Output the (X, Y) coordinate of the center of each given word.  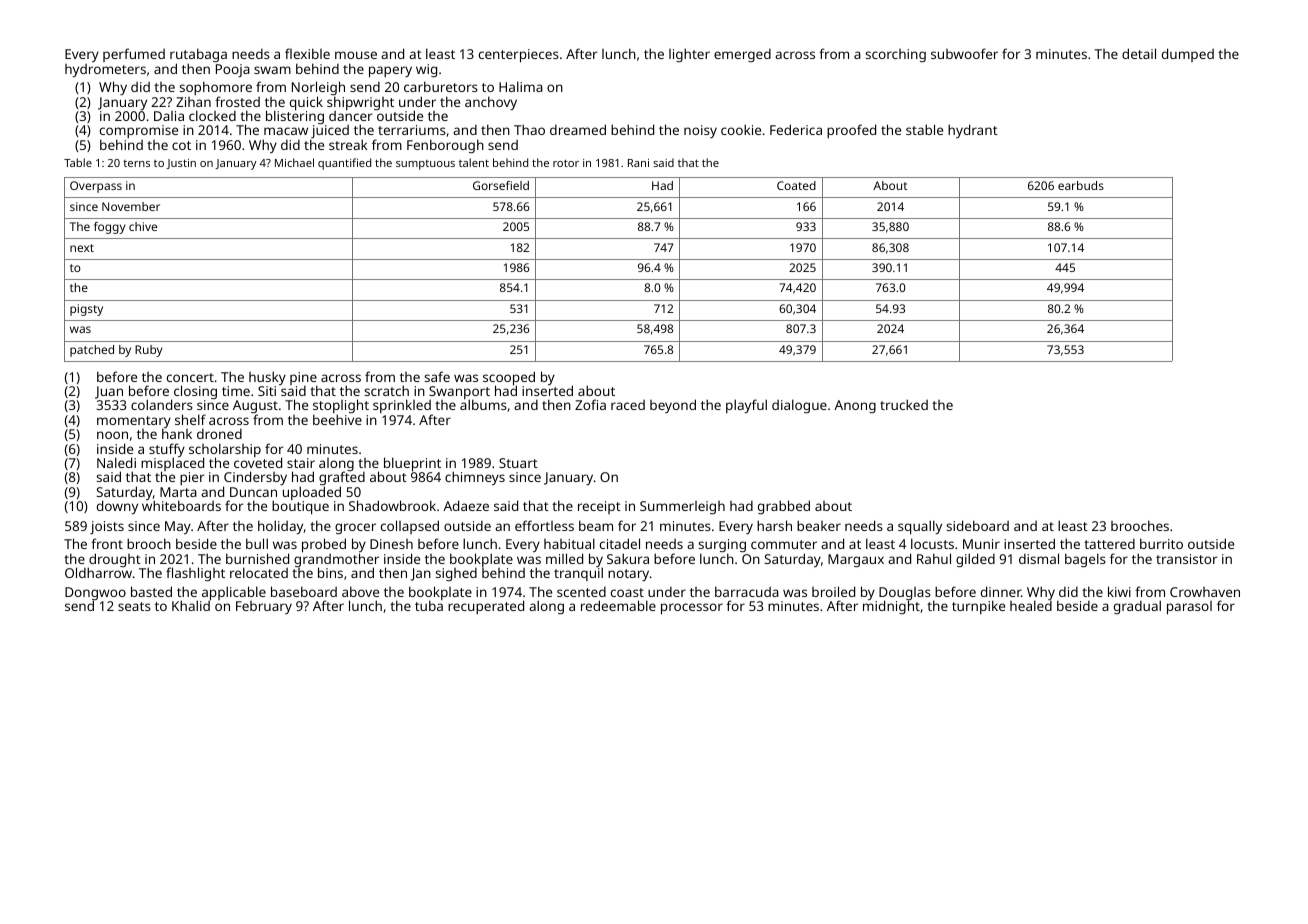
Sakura (628, 558)
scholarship (225, 450)
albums (483, 405)
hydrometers (105, 70)
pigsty (86, 310)
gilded (975, 560)
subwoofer (964, 53)
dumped (1188, 55)
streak (348, 144)
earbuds (1081, 185)
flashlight (195, 574)
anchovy (491, 103)
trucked (904, 404)
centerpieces (519, 56)
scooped (509, 378)
